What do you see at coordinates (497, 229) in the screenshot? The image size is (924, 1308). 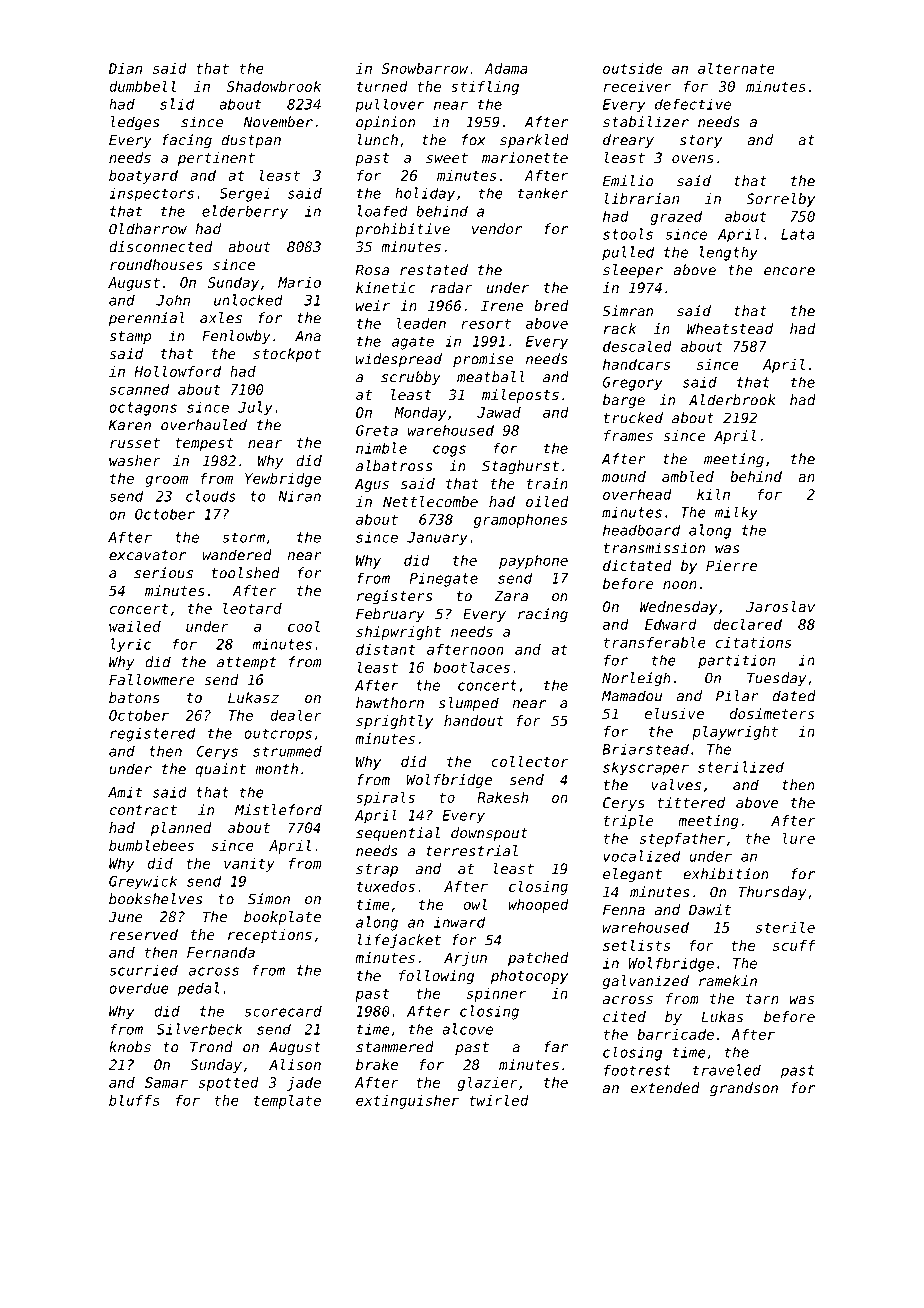 I see `vendor` at bounding box center [497, 229].
